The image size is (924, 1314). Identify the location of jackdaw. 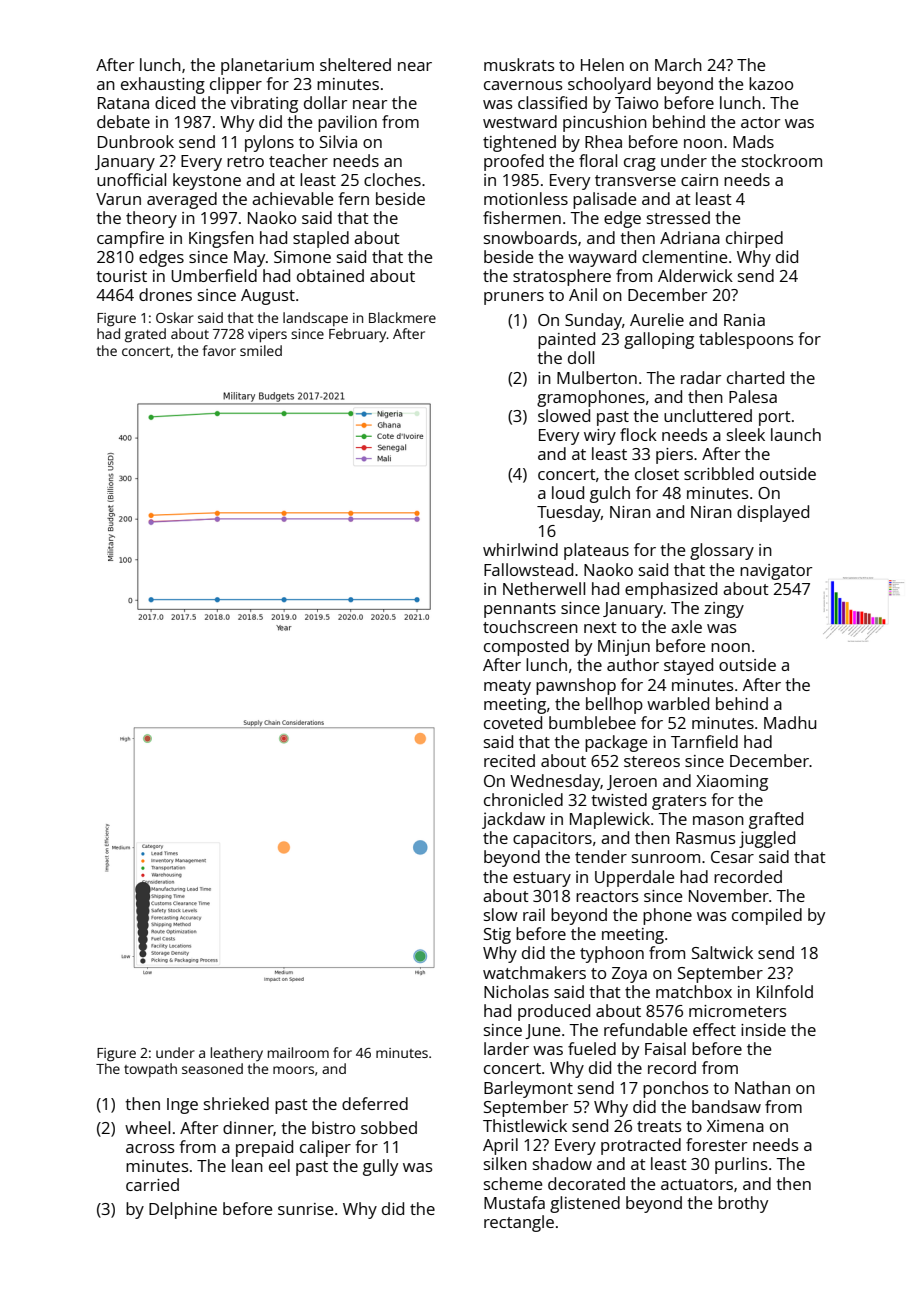
(513, 820).
